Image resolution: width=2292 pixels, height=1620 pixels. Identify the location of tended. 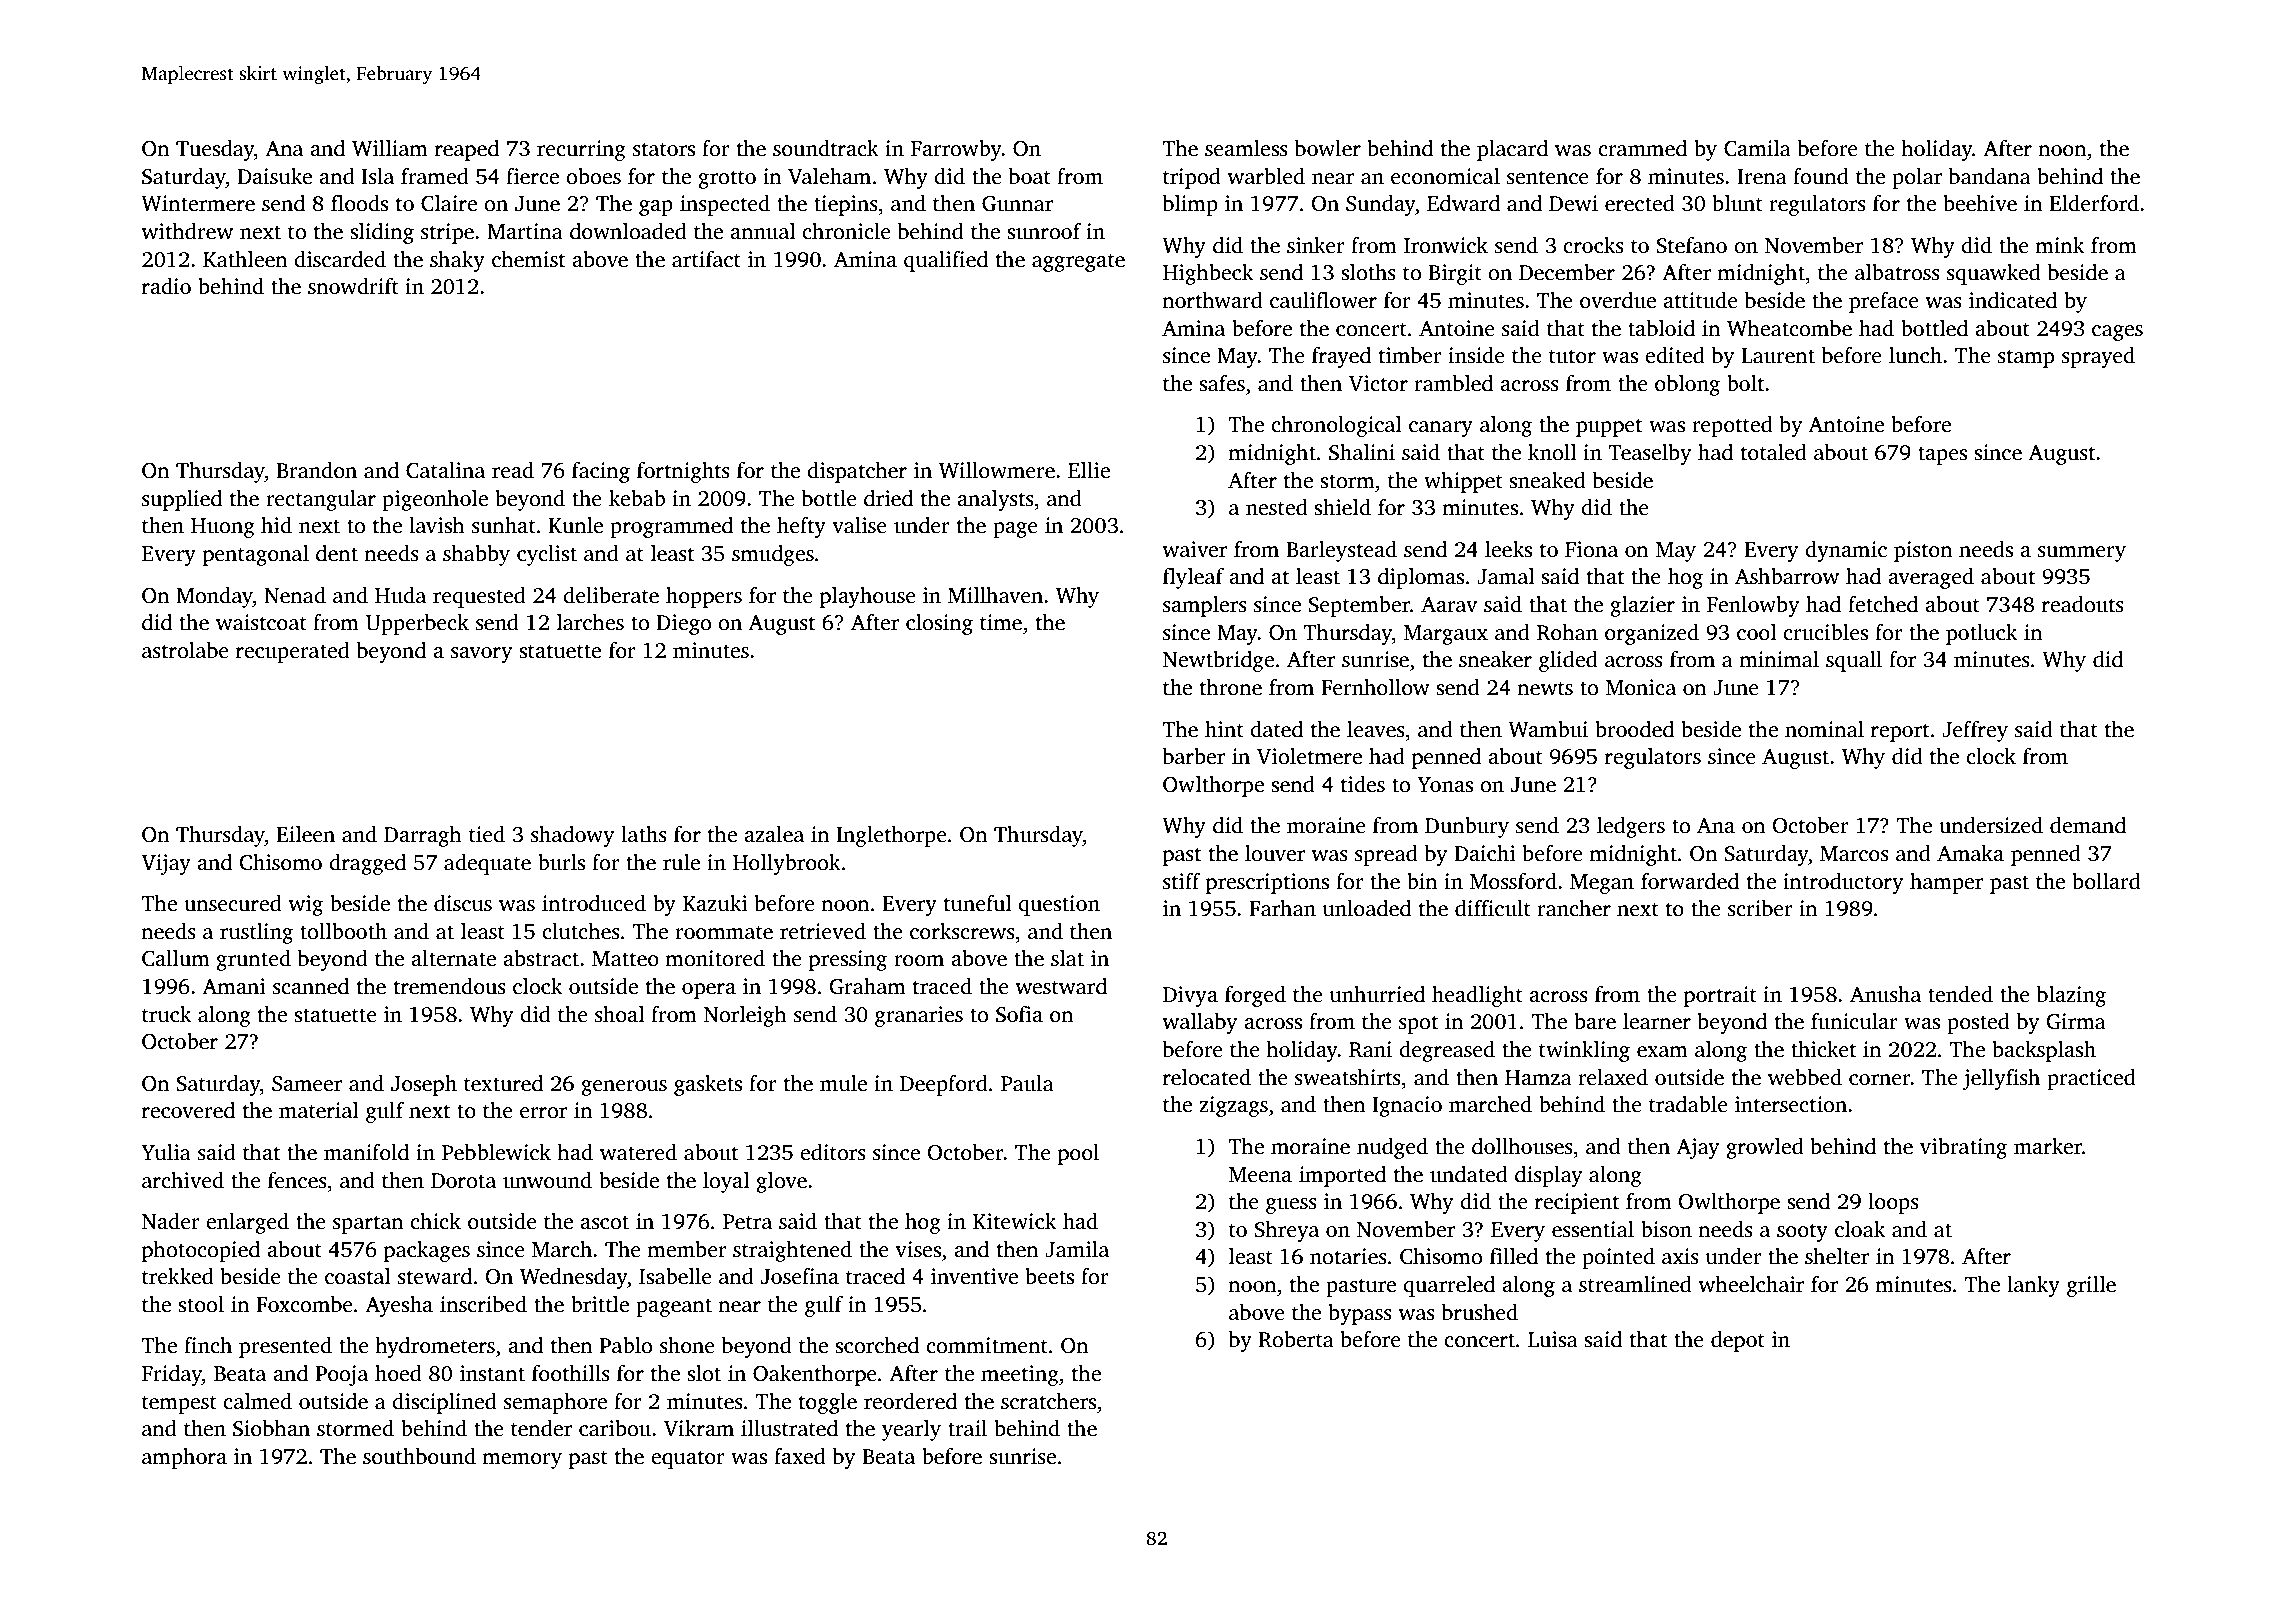
(1960, 994).
